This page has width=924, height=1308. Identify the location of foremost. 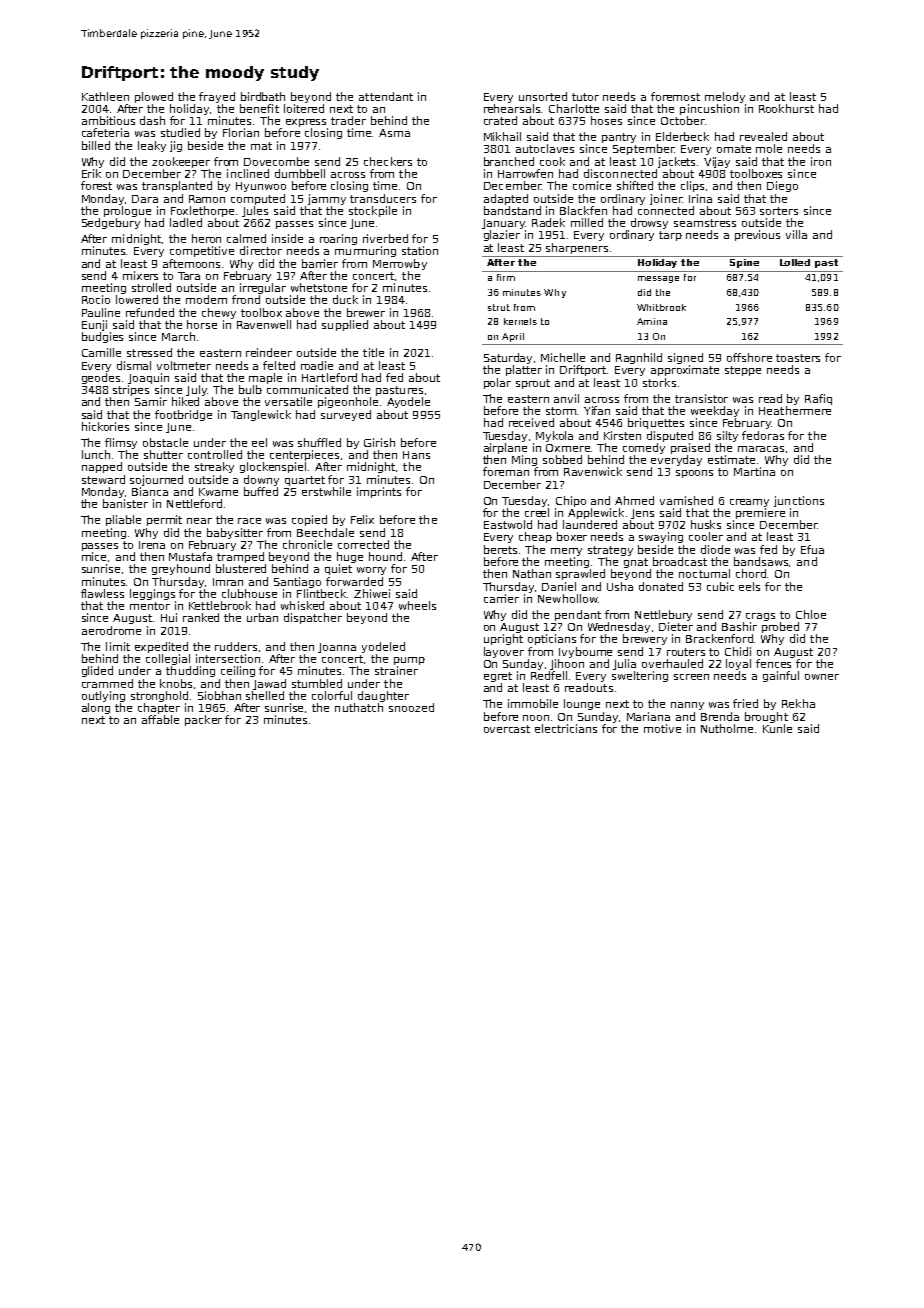
(675, 96).
